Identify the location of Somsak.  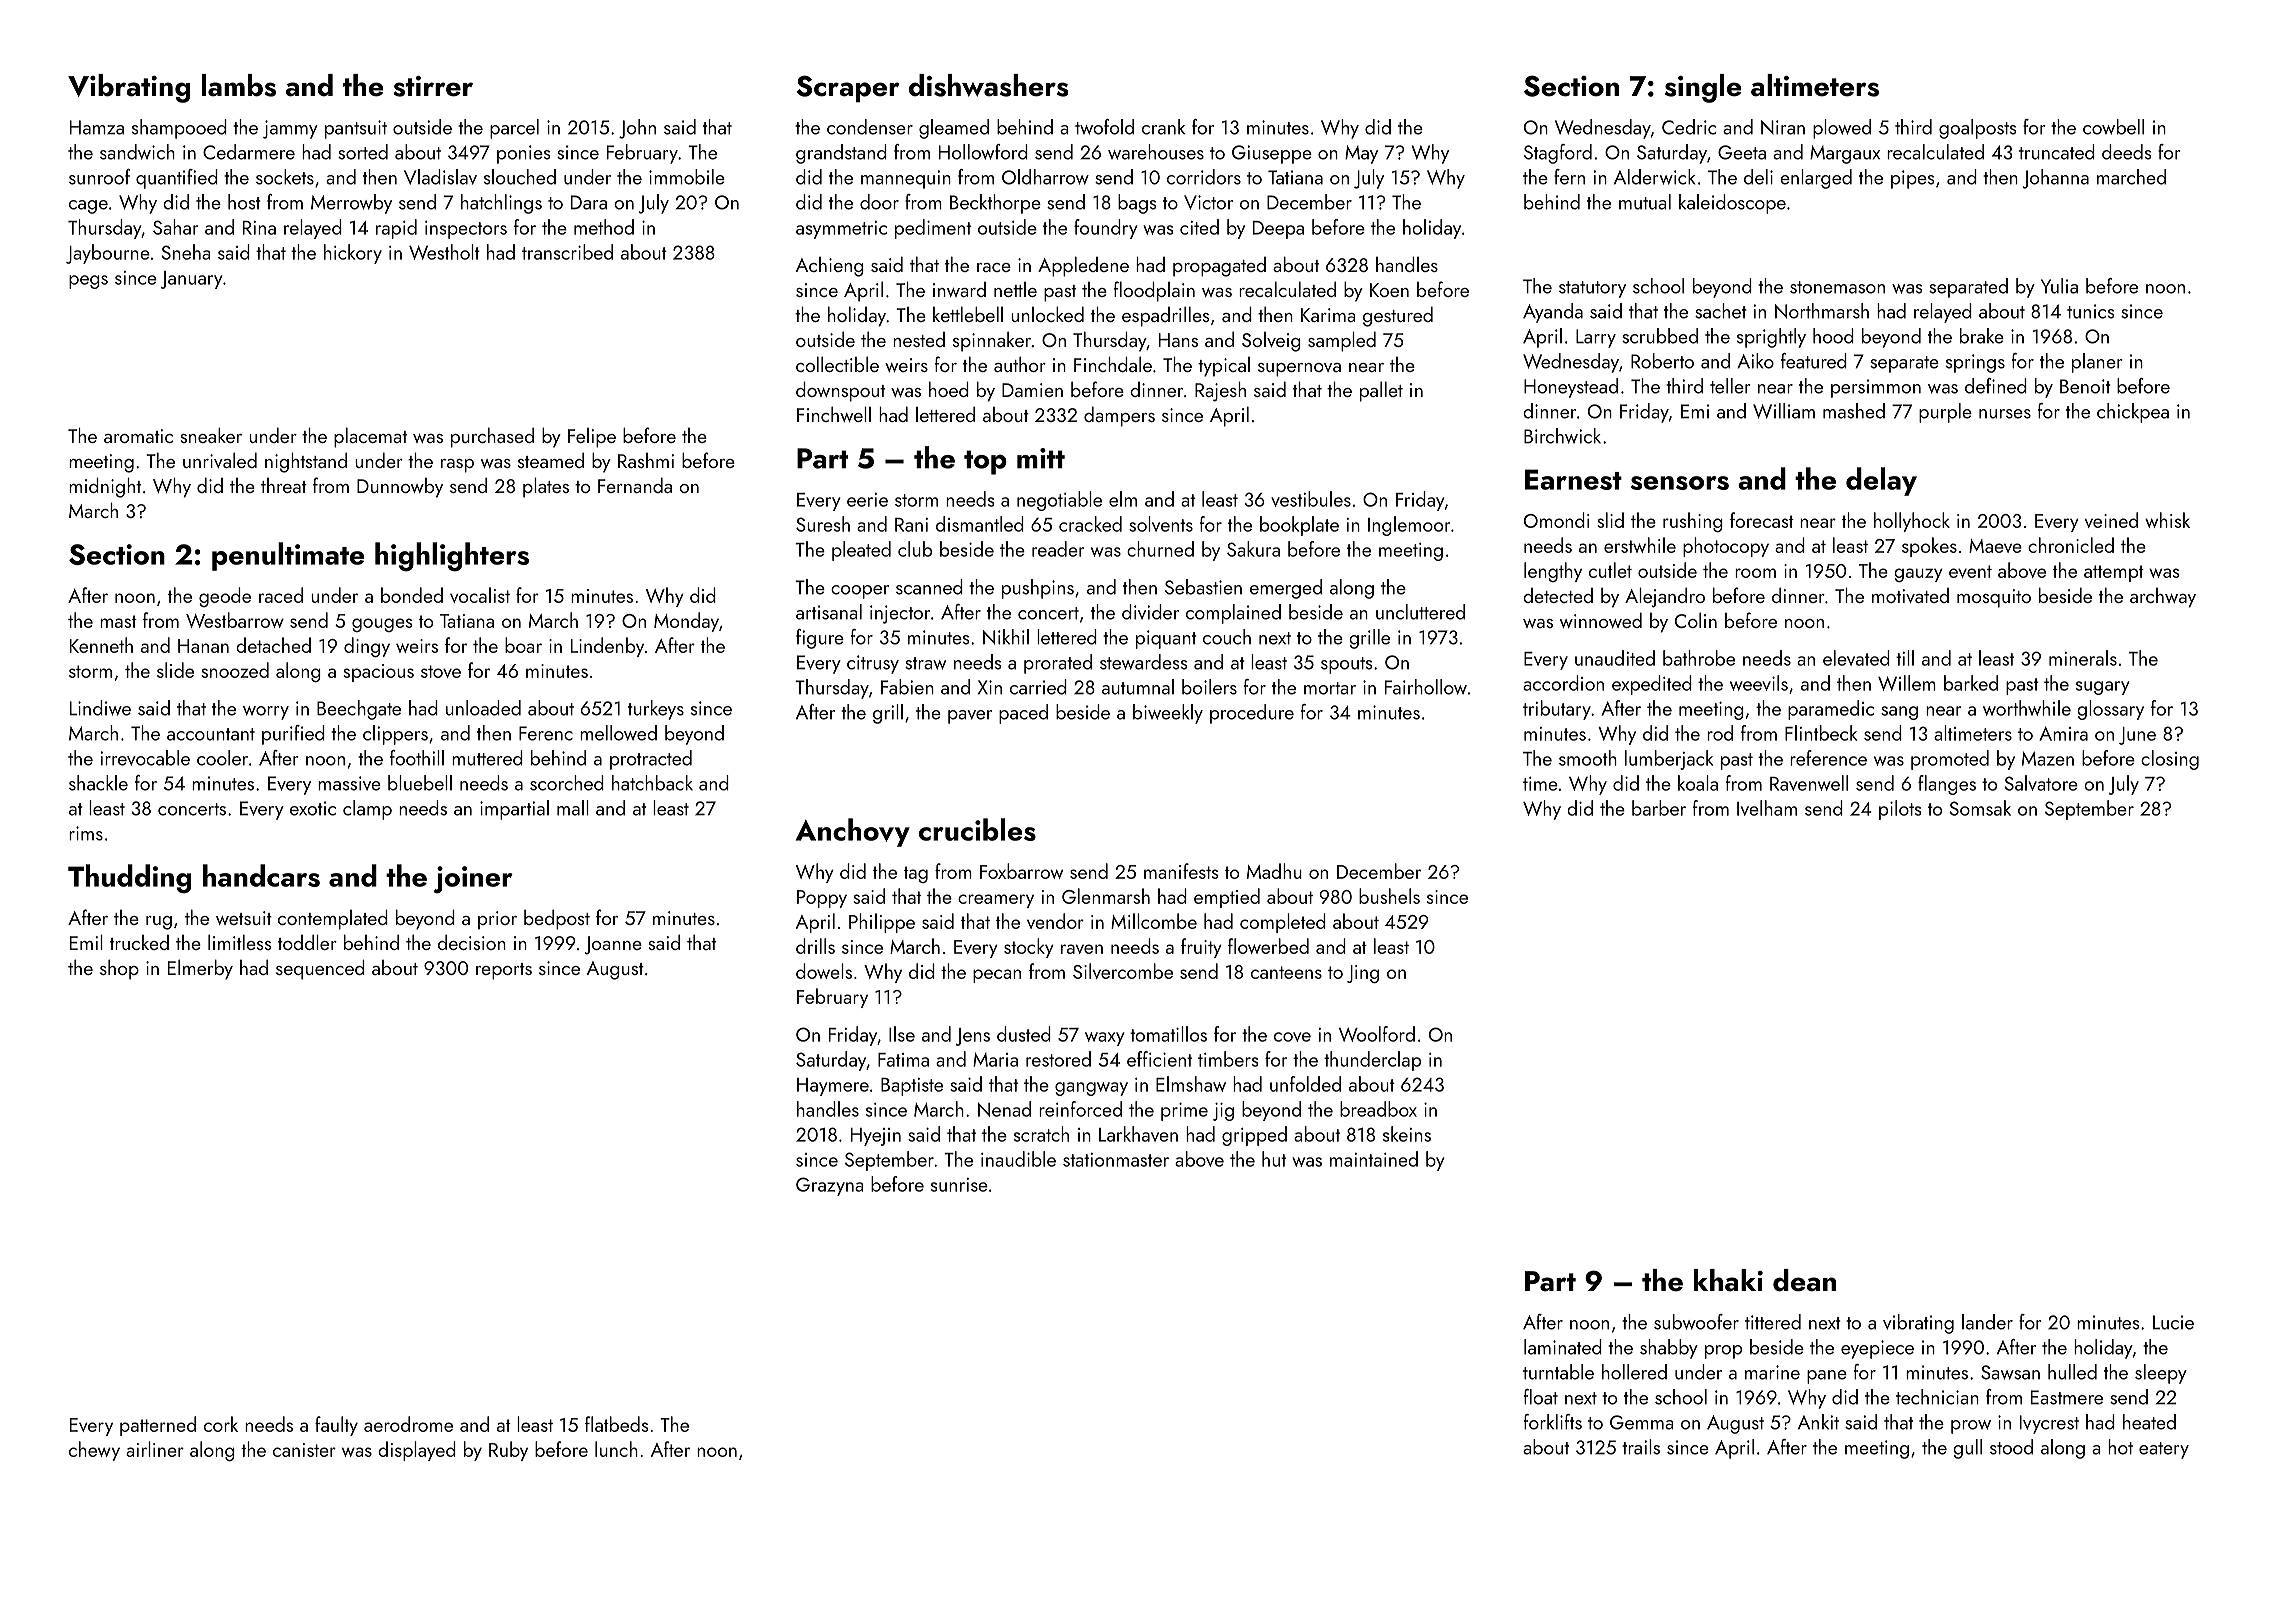
(1980, 808).
